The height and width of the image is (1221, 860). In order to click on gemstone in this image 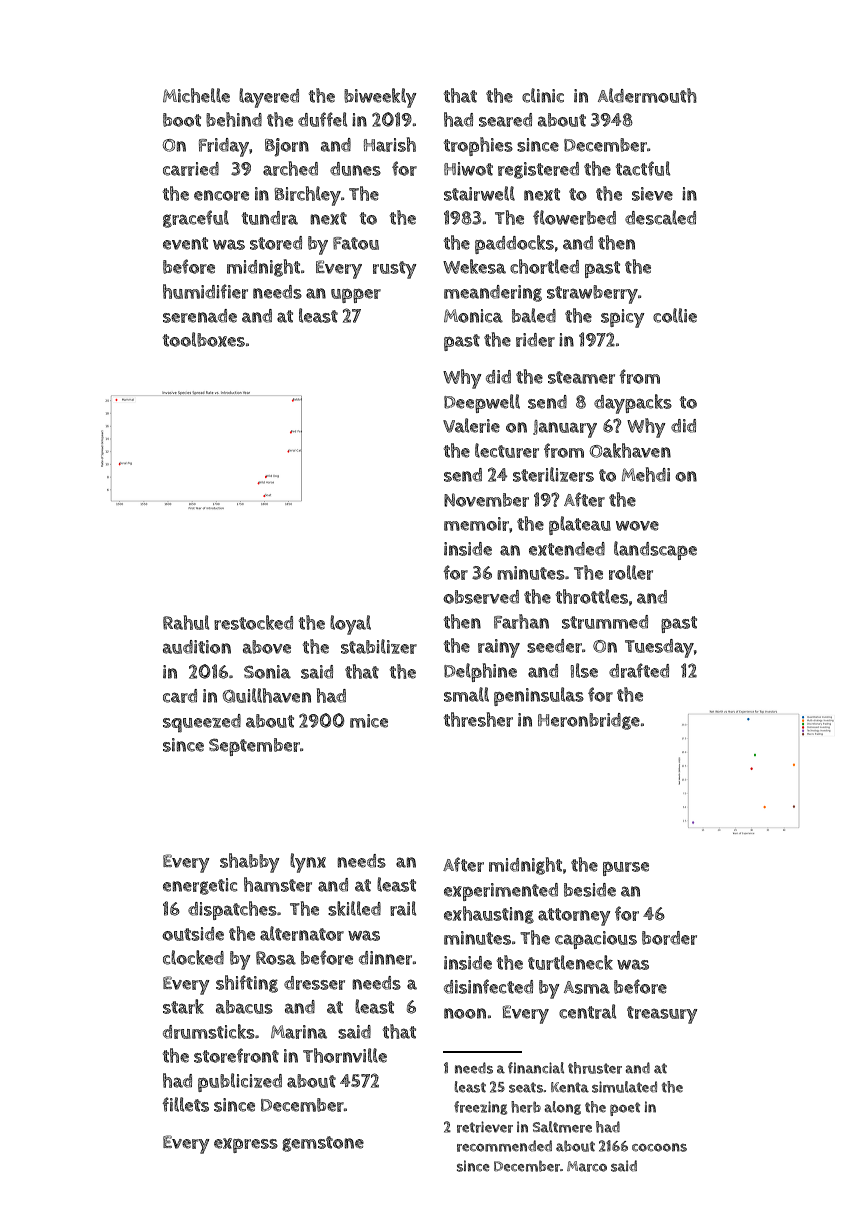, I will do `click(323, 1144)`.
